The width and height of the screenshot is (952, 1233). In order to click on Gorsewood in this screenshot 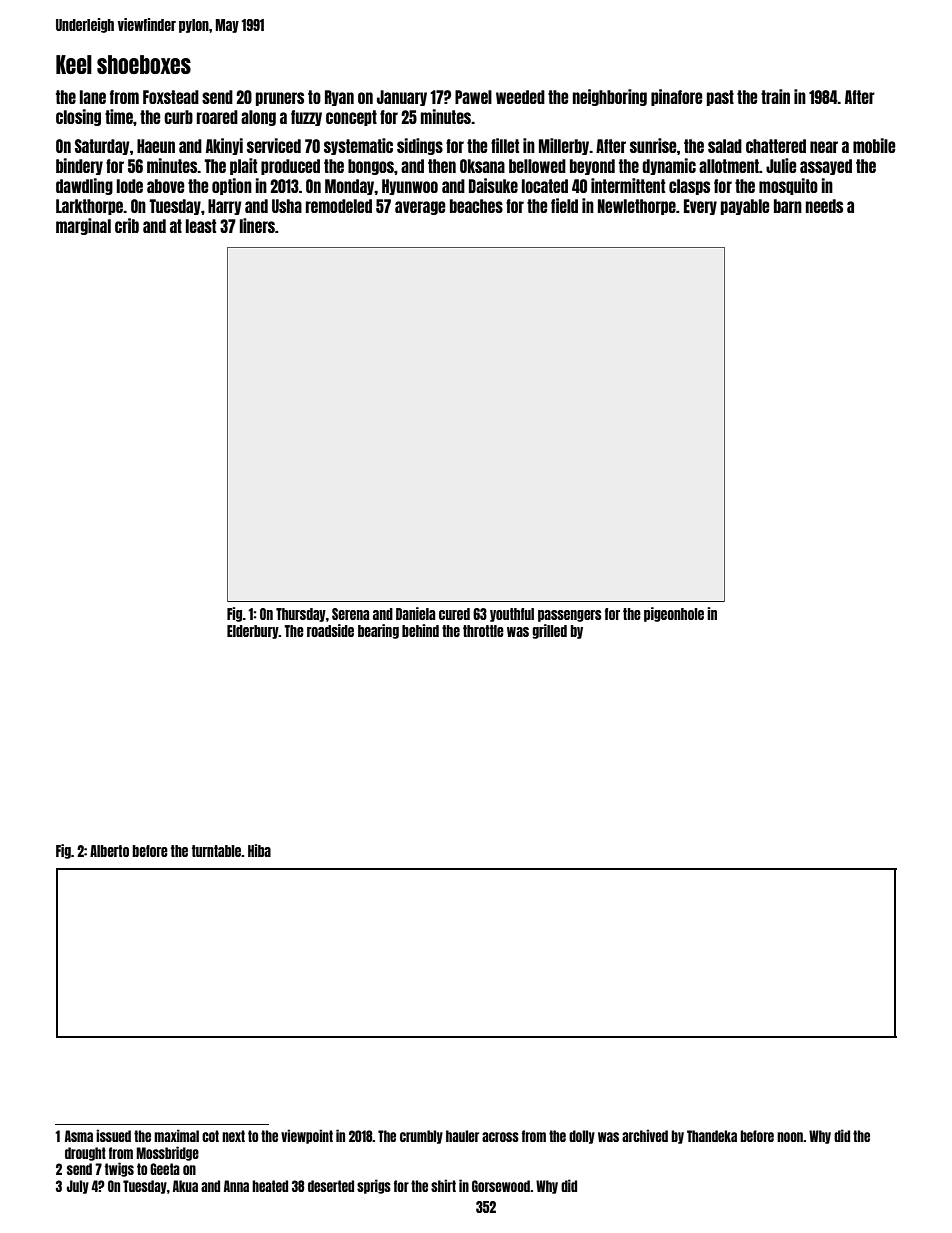, I will do `click(501, 1186)`.
